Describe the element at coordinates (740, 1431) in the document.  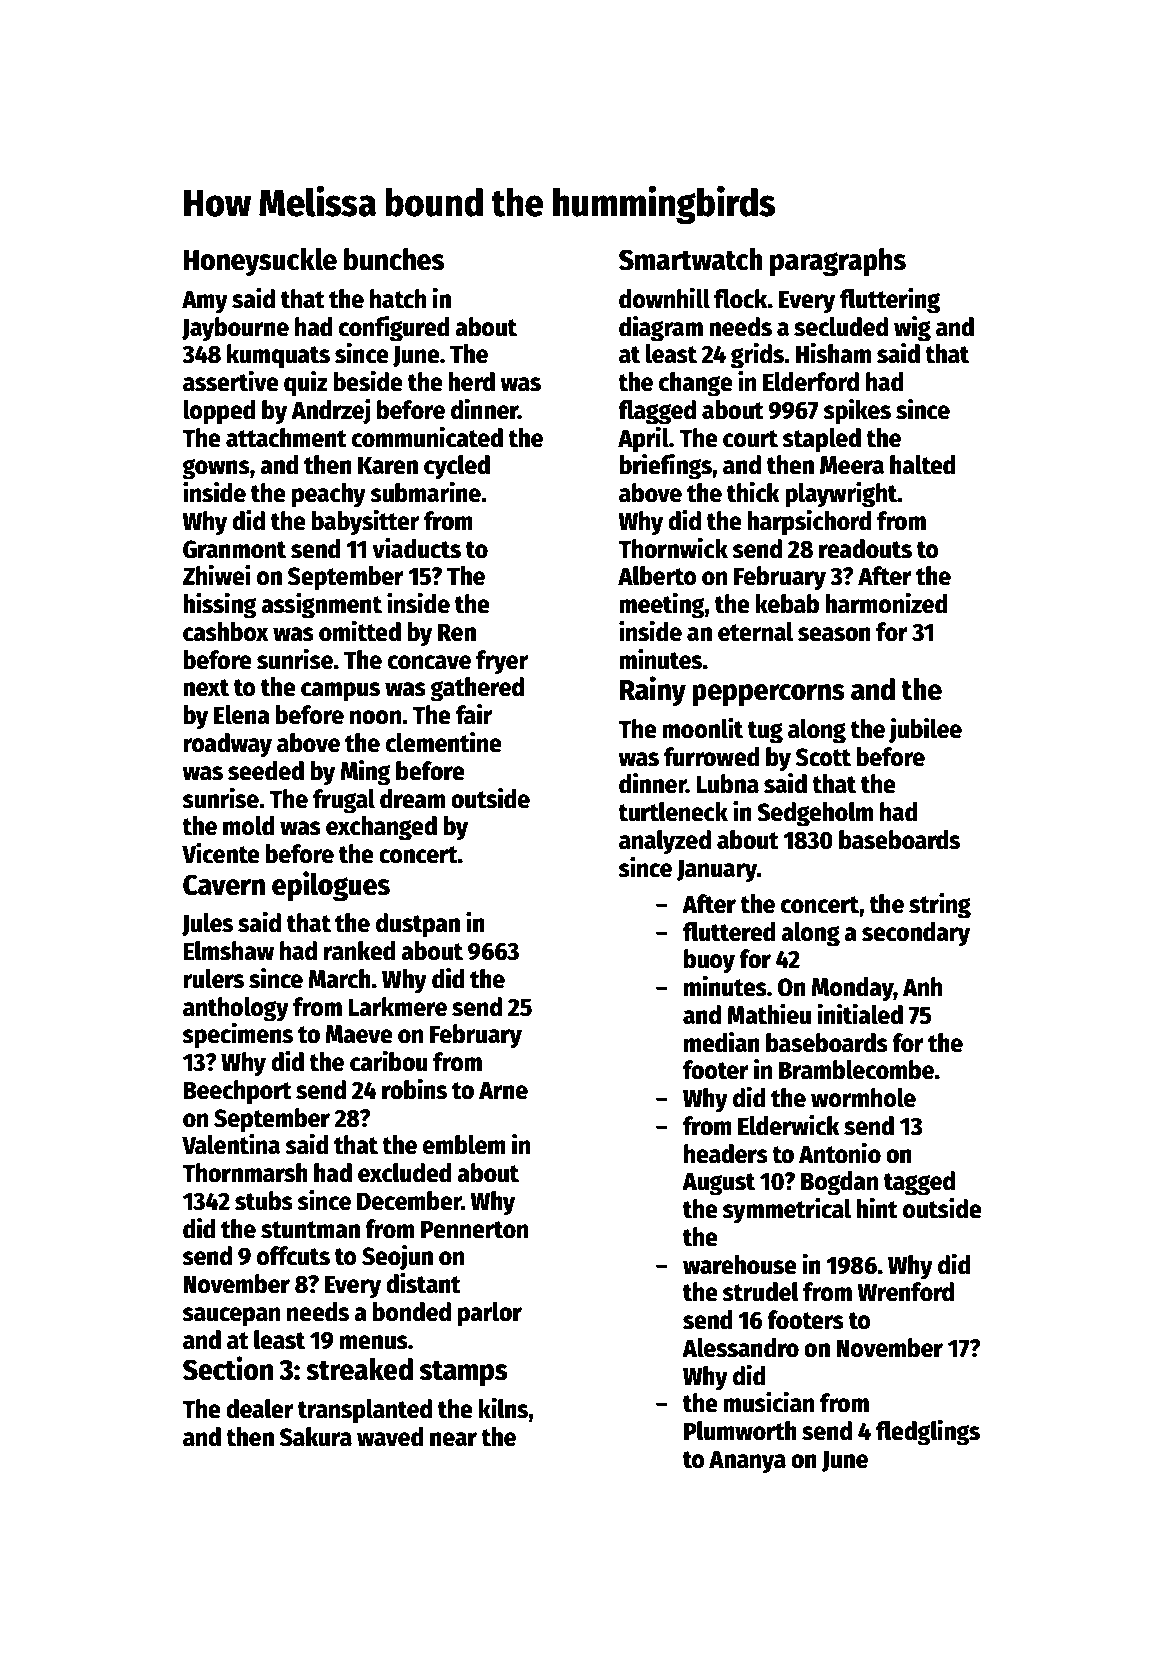
I see `Plumworth` at that location.
